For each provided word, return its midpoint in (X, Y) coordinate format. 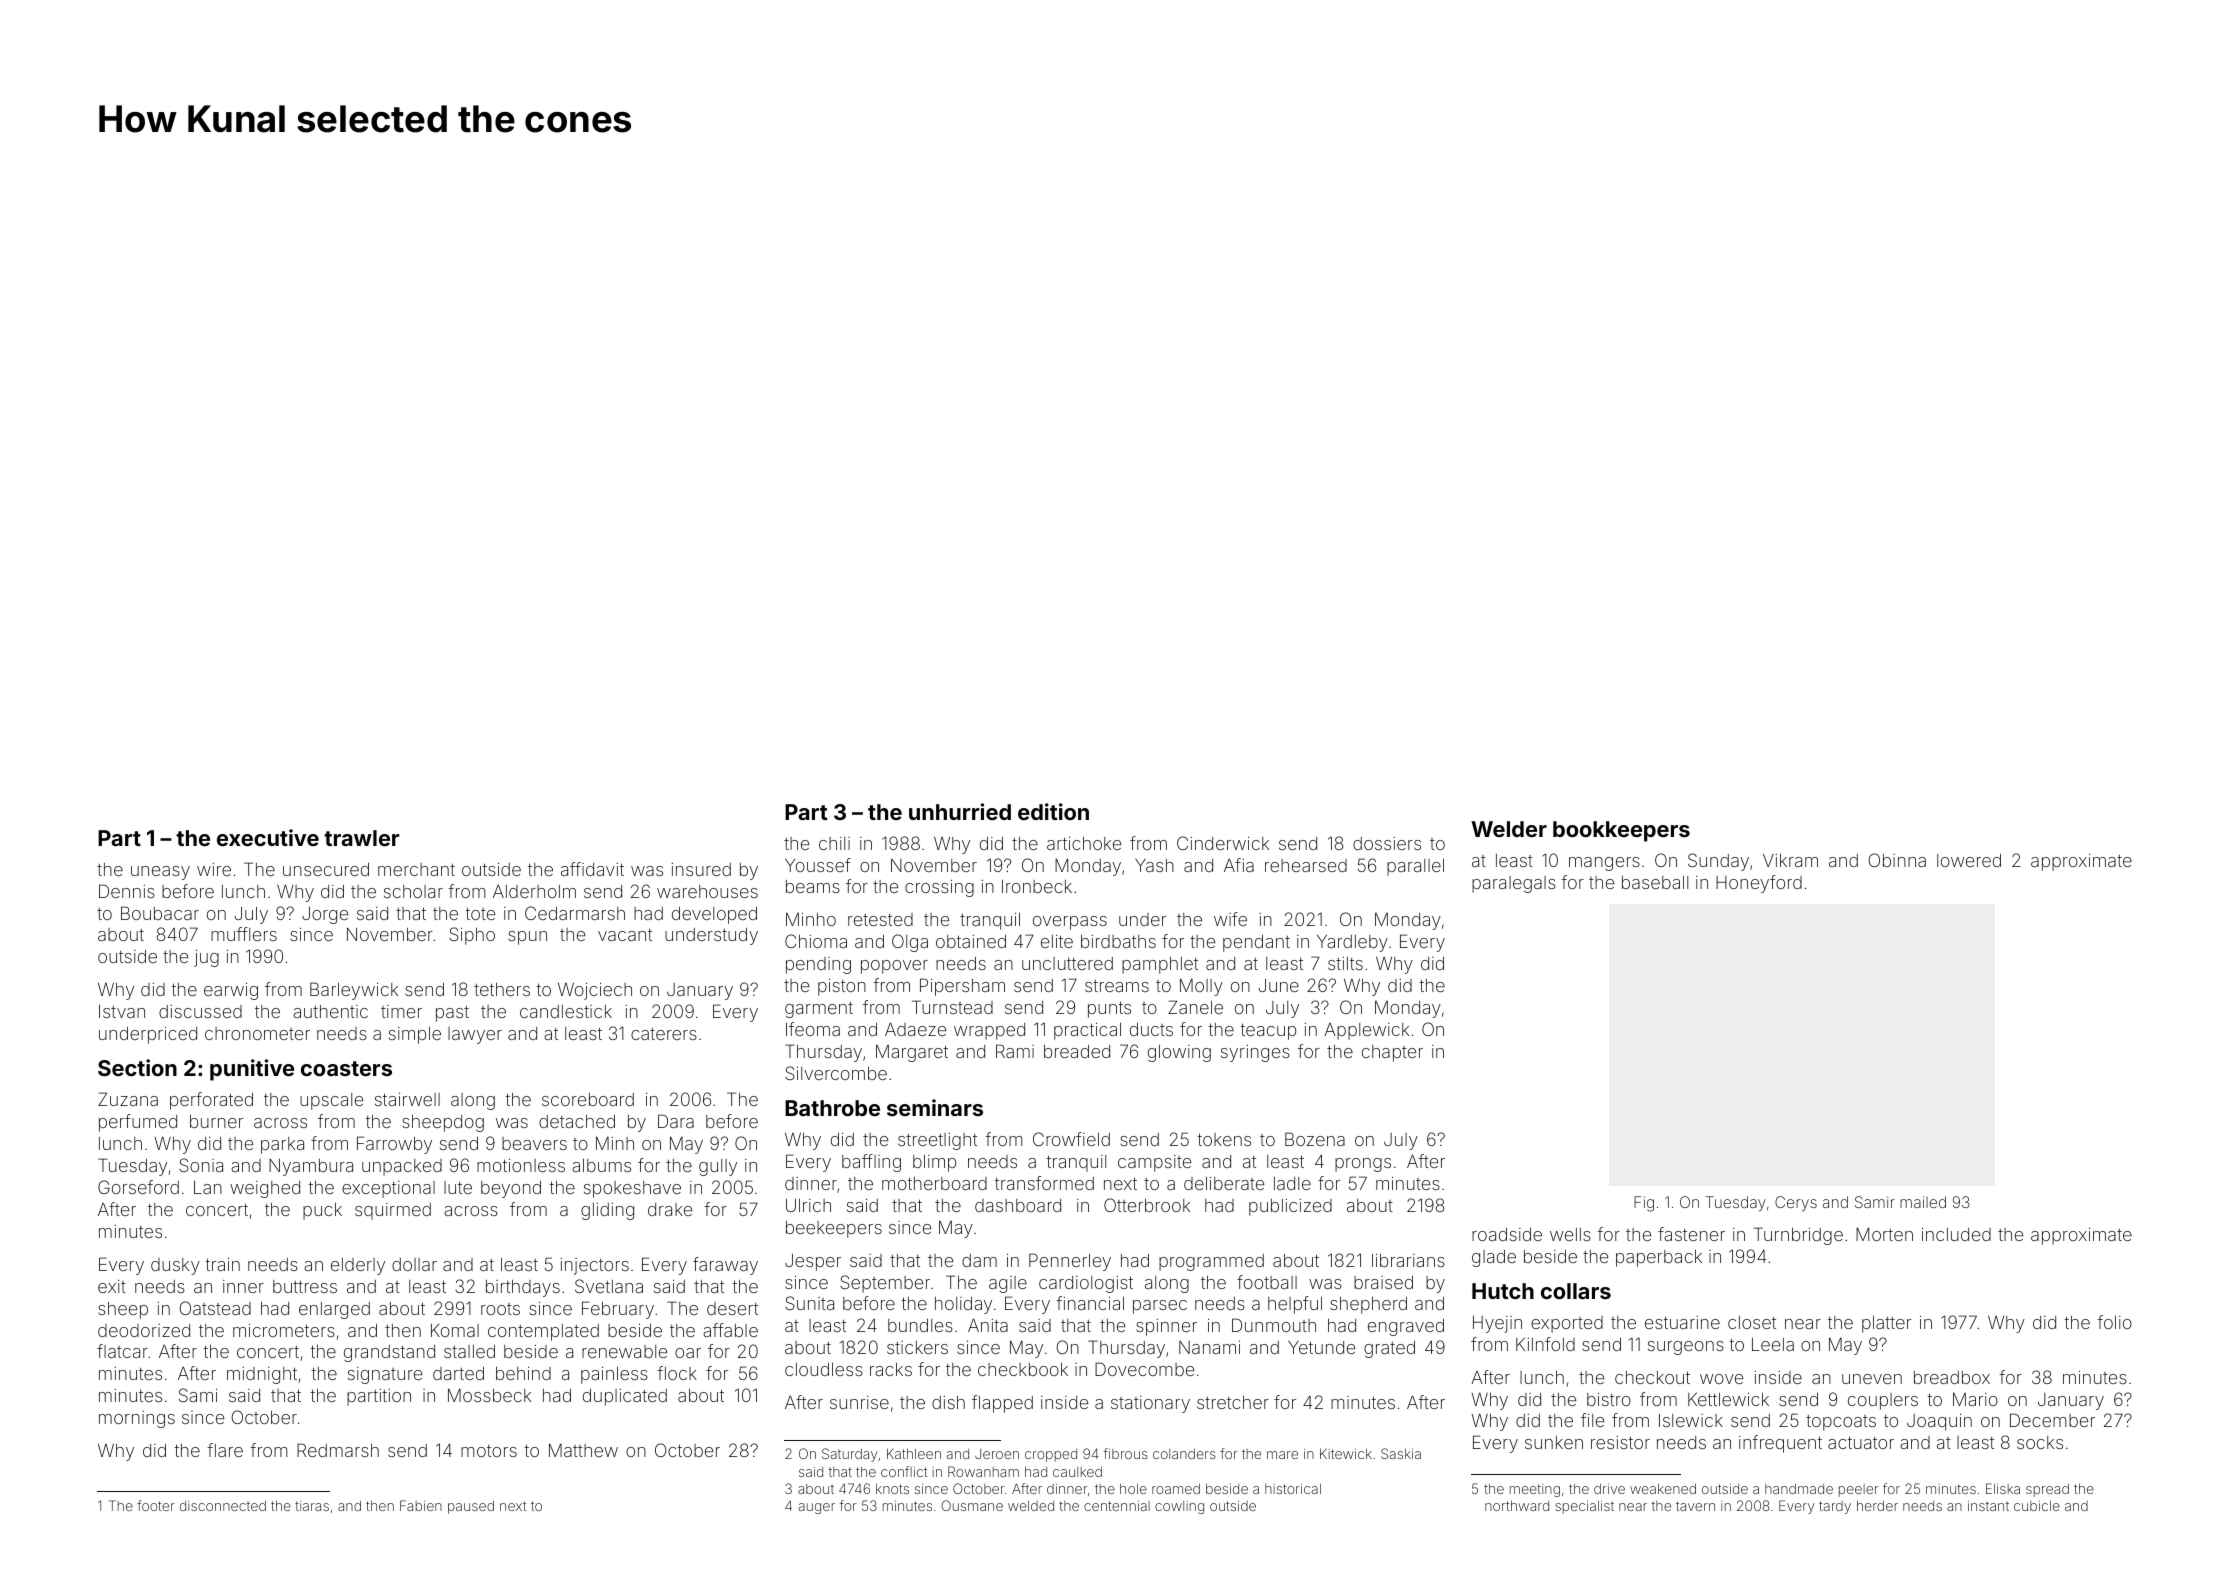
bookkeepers (1621, 831)
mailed (1923, 1202)
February (618, 1310)
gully (718, 1167)
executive (268, 837)
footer (156, 1505)
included (1956, 1234)
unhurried (960, 811)
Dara (676, 1121)
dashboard (1018, 1205)
